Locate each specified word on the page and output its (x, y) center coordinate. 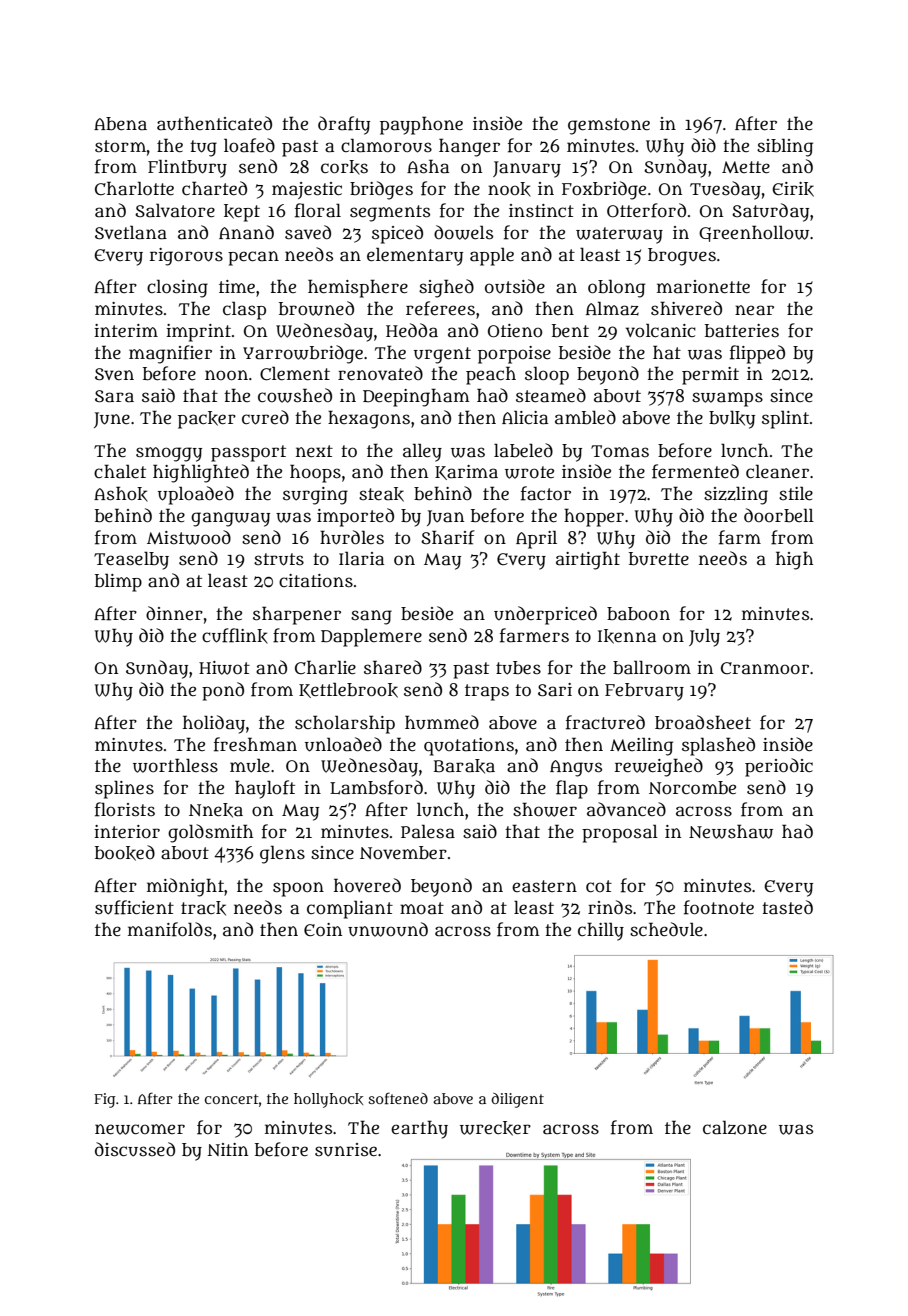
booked (125, 853)
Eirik (793, 189)
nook (509, 189)
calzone (735, 1128)
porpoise (514, 355)
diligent (517, 1100)
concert (232, 1099)
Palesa (428, 832)
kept (242, 213)
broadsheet (703, 722)
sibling (785, 148)
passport (248, 453)
